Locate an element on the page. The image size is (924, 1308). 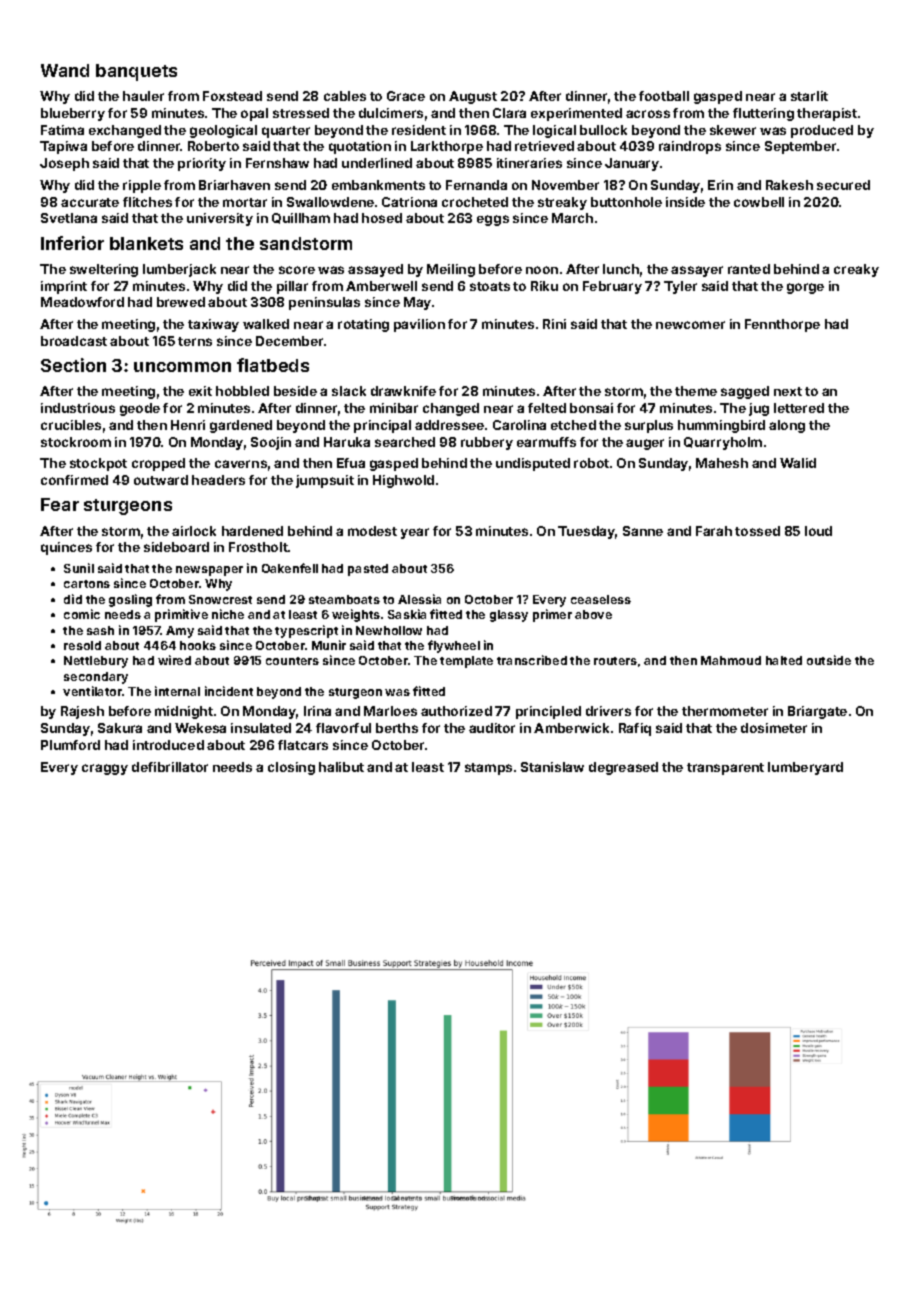
craggy is located at coordinates (105, 769).
